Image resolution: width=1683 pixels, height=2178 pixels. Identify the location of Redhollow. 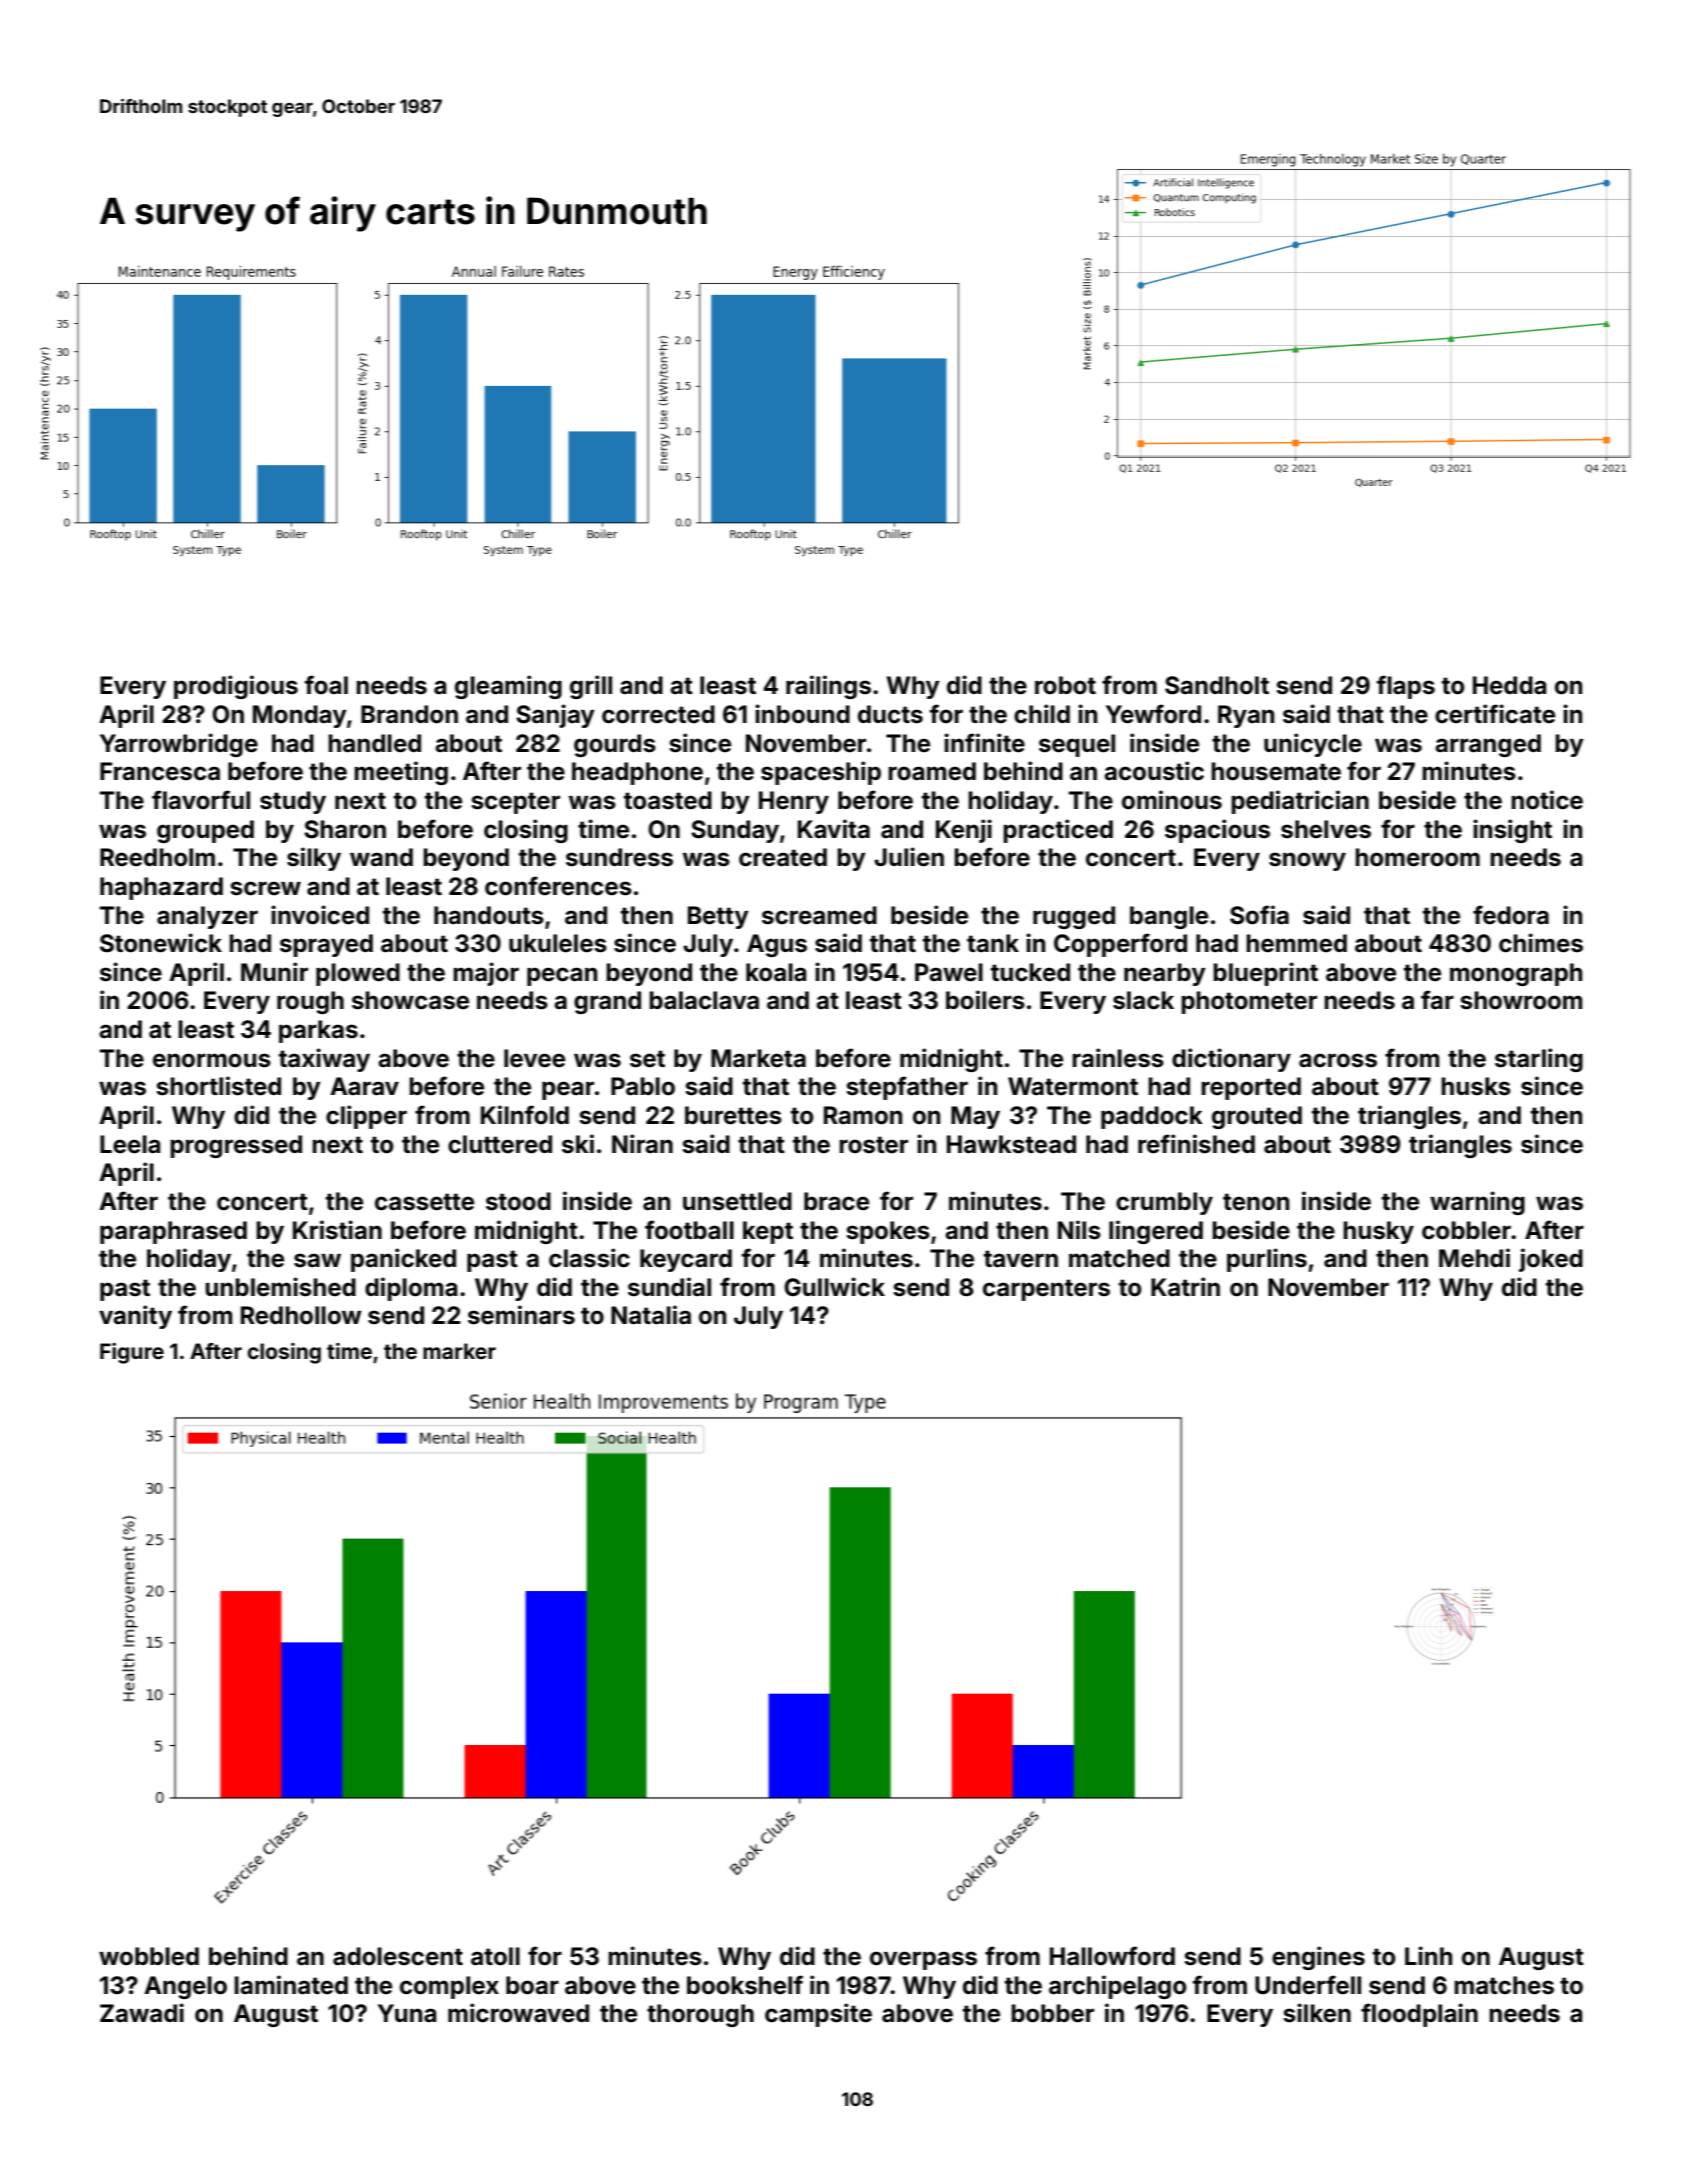
(301, 1315).
